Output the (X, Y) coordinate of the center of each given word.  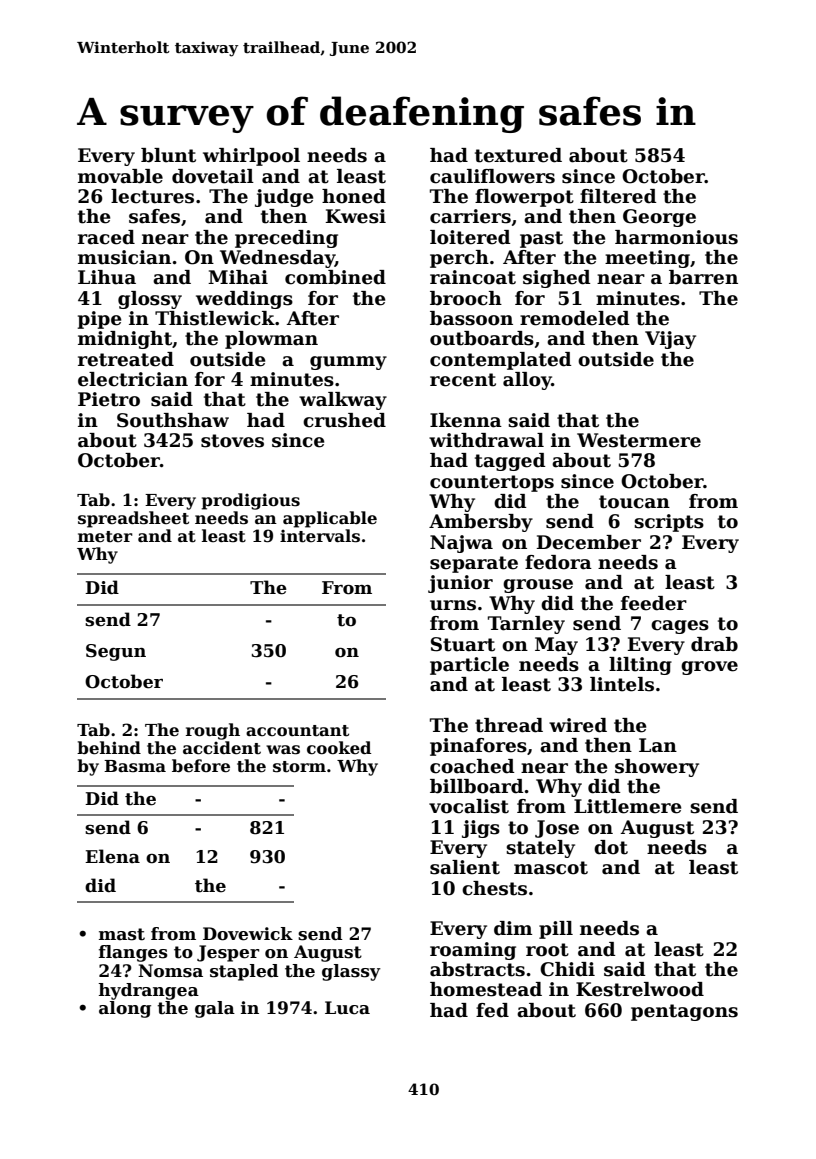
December (589, 542)
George (659, 218)
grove (709, 668)
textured (518, 155)
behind (109, 748)
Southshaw (173, 420)
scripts (669, 523)
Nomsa (170, 971)
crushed (344, 420)
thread (509, 725)
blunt (168, 155)
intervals (320, 536)
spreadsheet (133, 519)
